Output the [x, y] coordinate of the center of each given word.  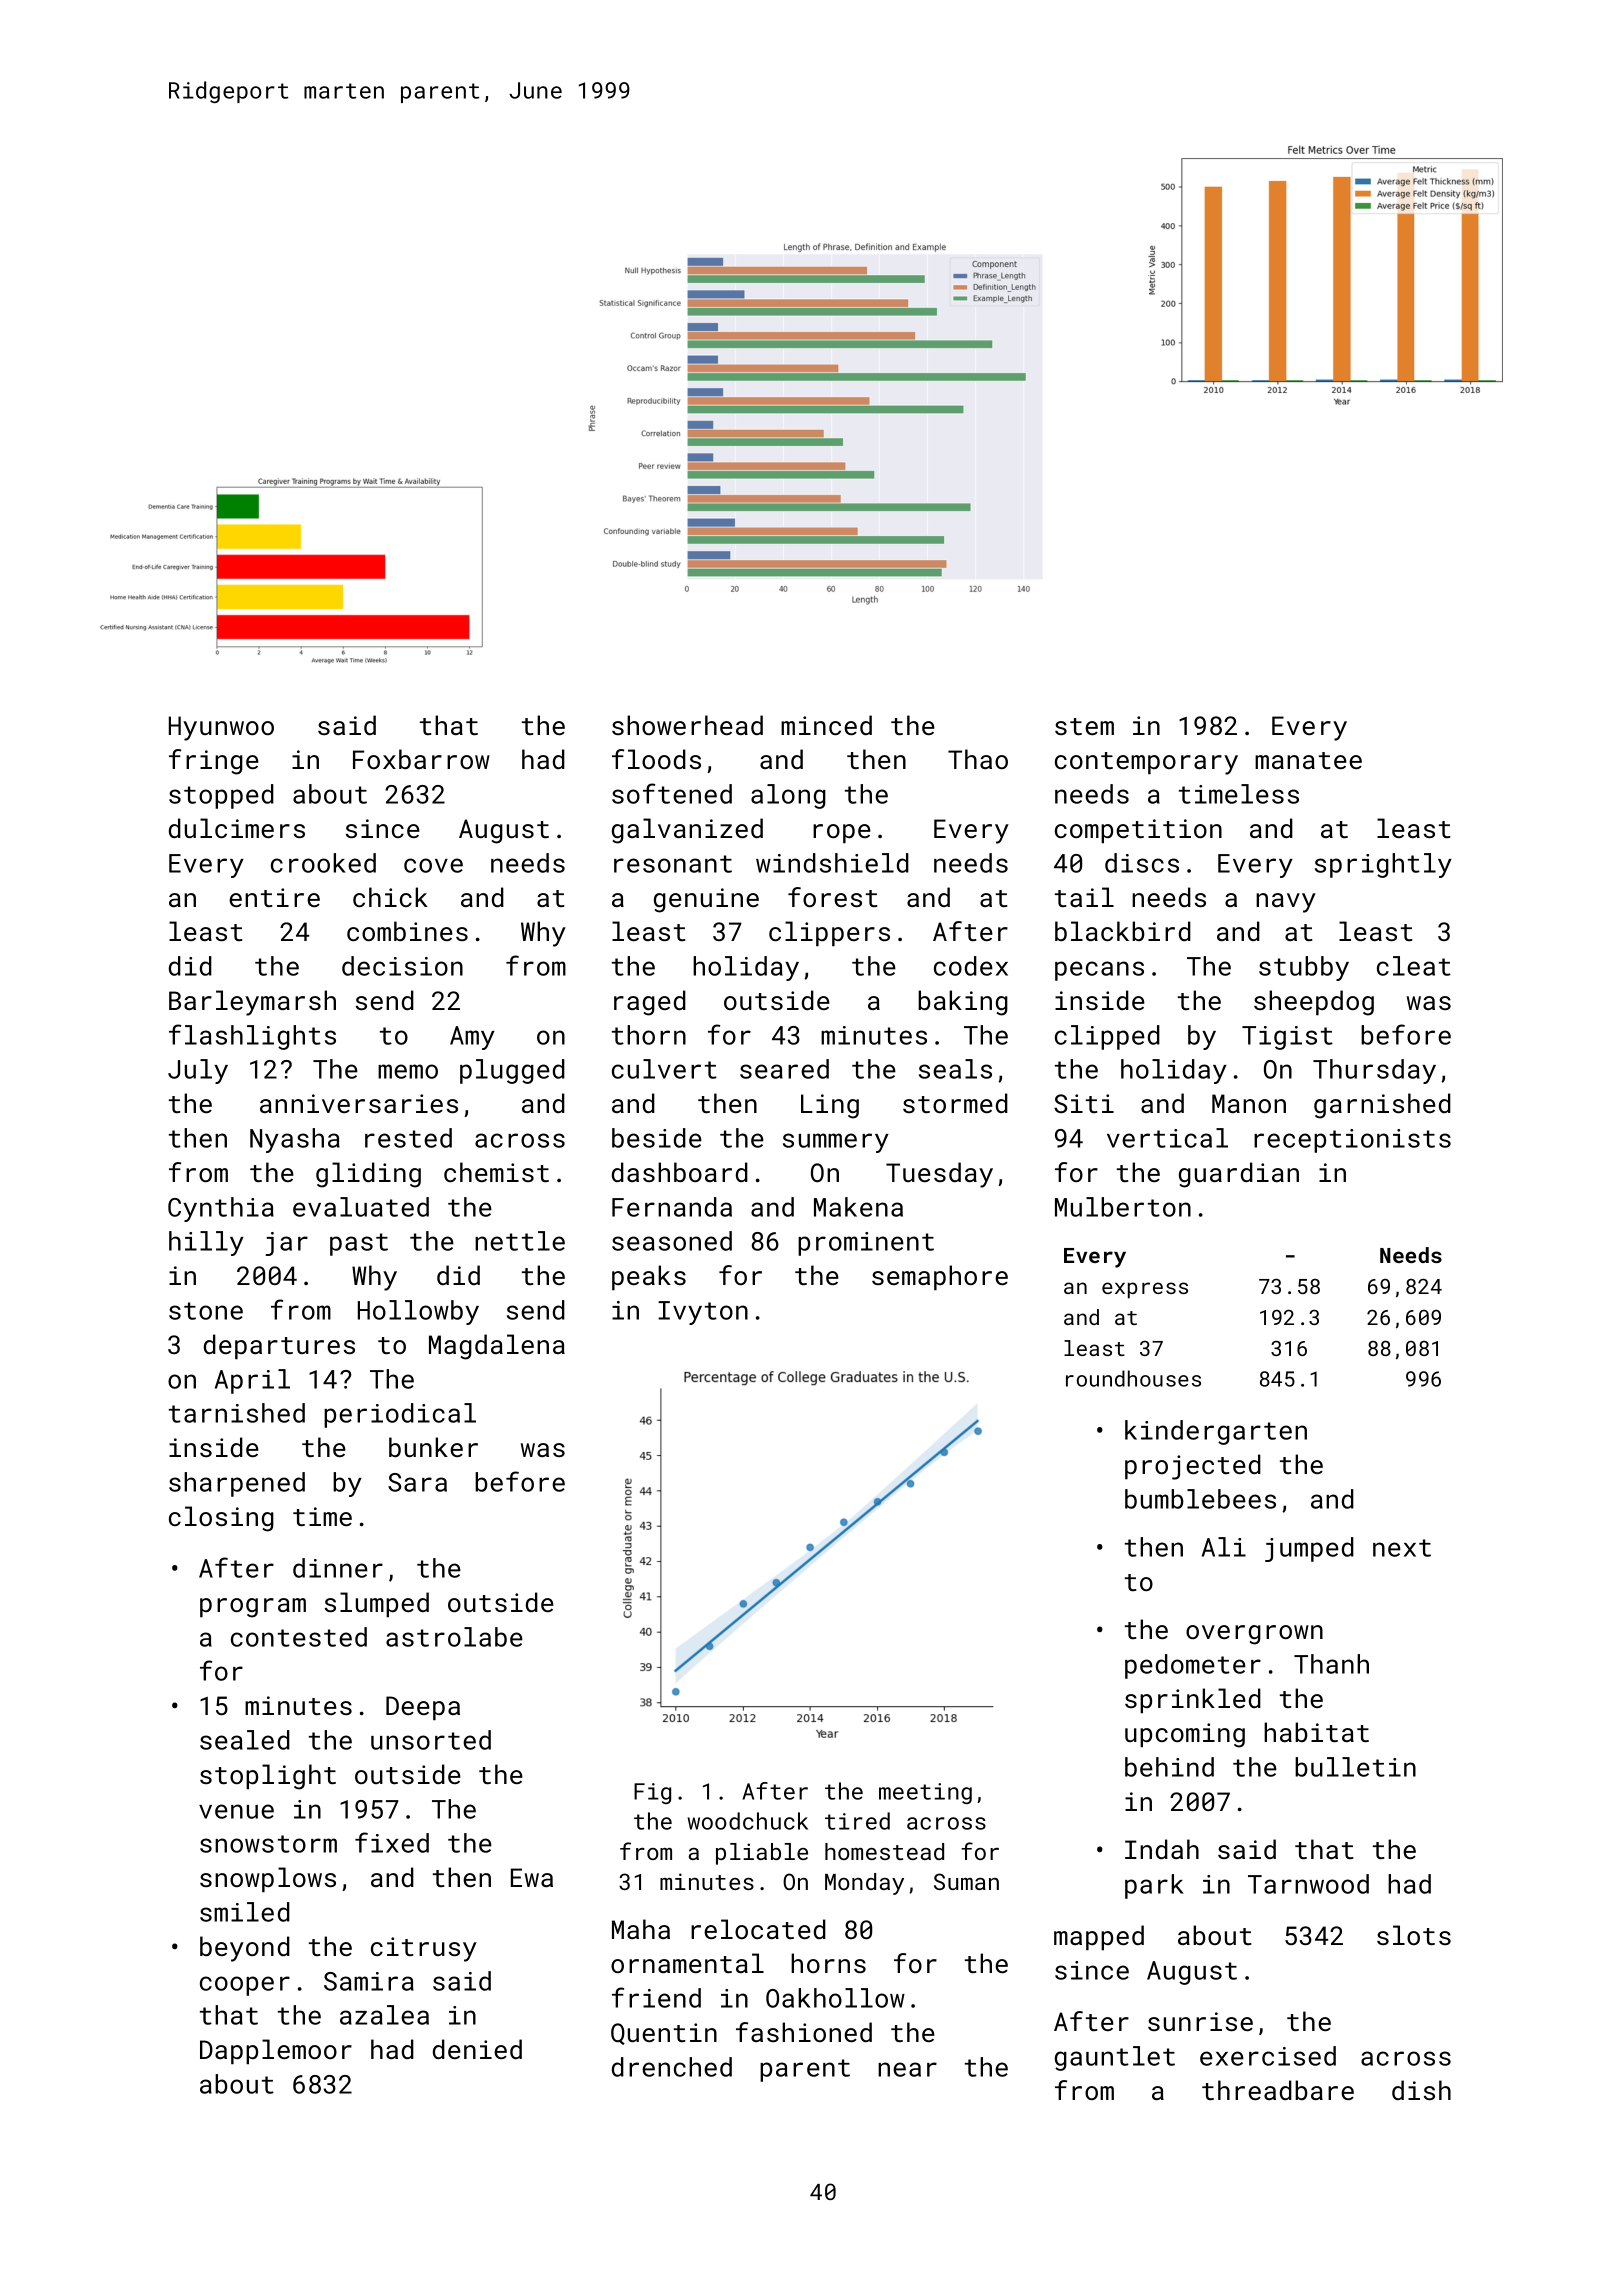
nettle [520, 1241]
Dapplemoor [276, 2051]
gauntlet [1115, 2058]
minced [826, 725]
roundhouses [1133, 1378]
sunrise [1200, 2021]
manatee [1308, 760]
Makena [858, 1207]
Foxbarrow [421, 759]
